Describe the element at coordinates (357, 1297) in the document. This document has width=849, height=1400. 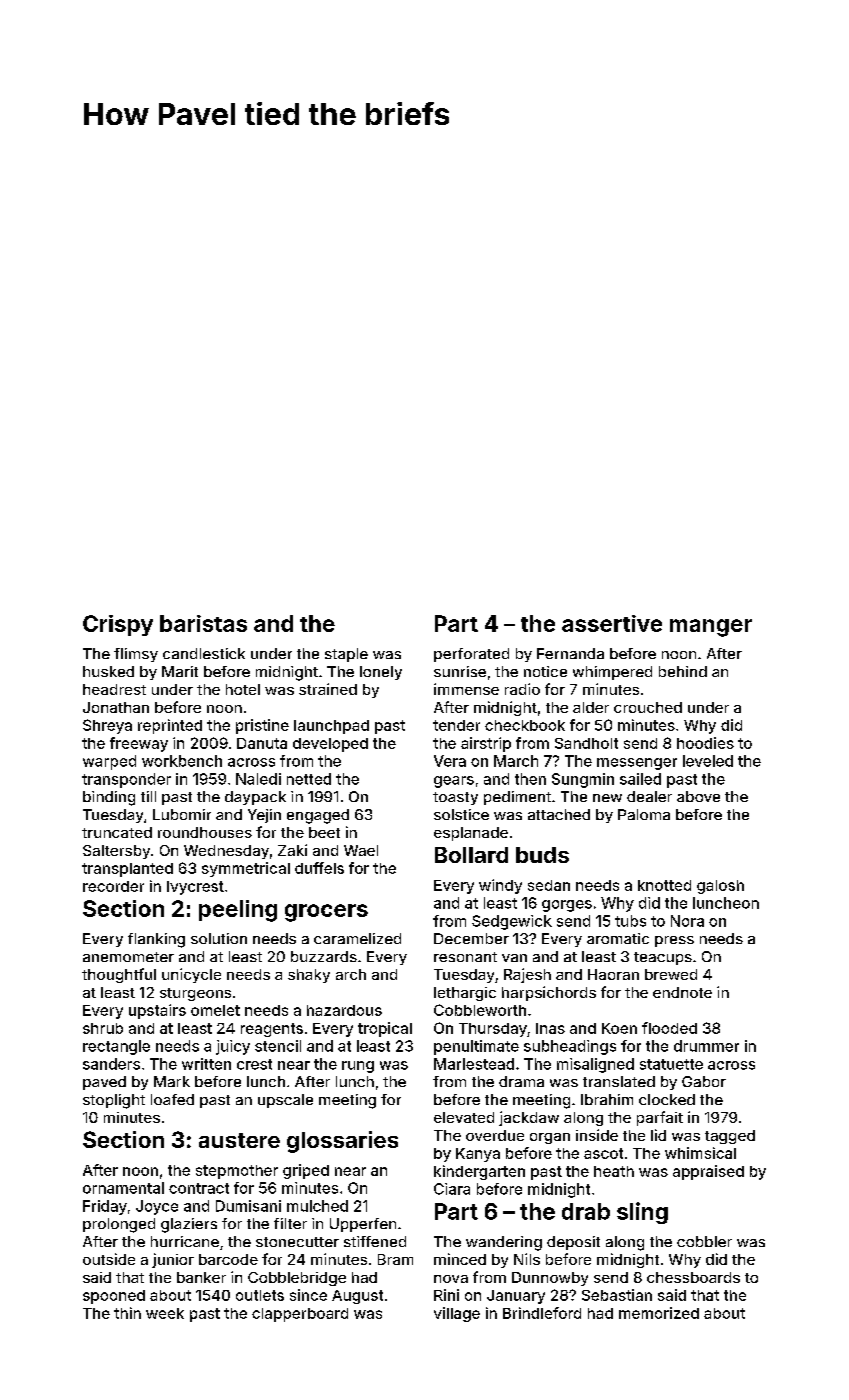
I see `August` at that location.
